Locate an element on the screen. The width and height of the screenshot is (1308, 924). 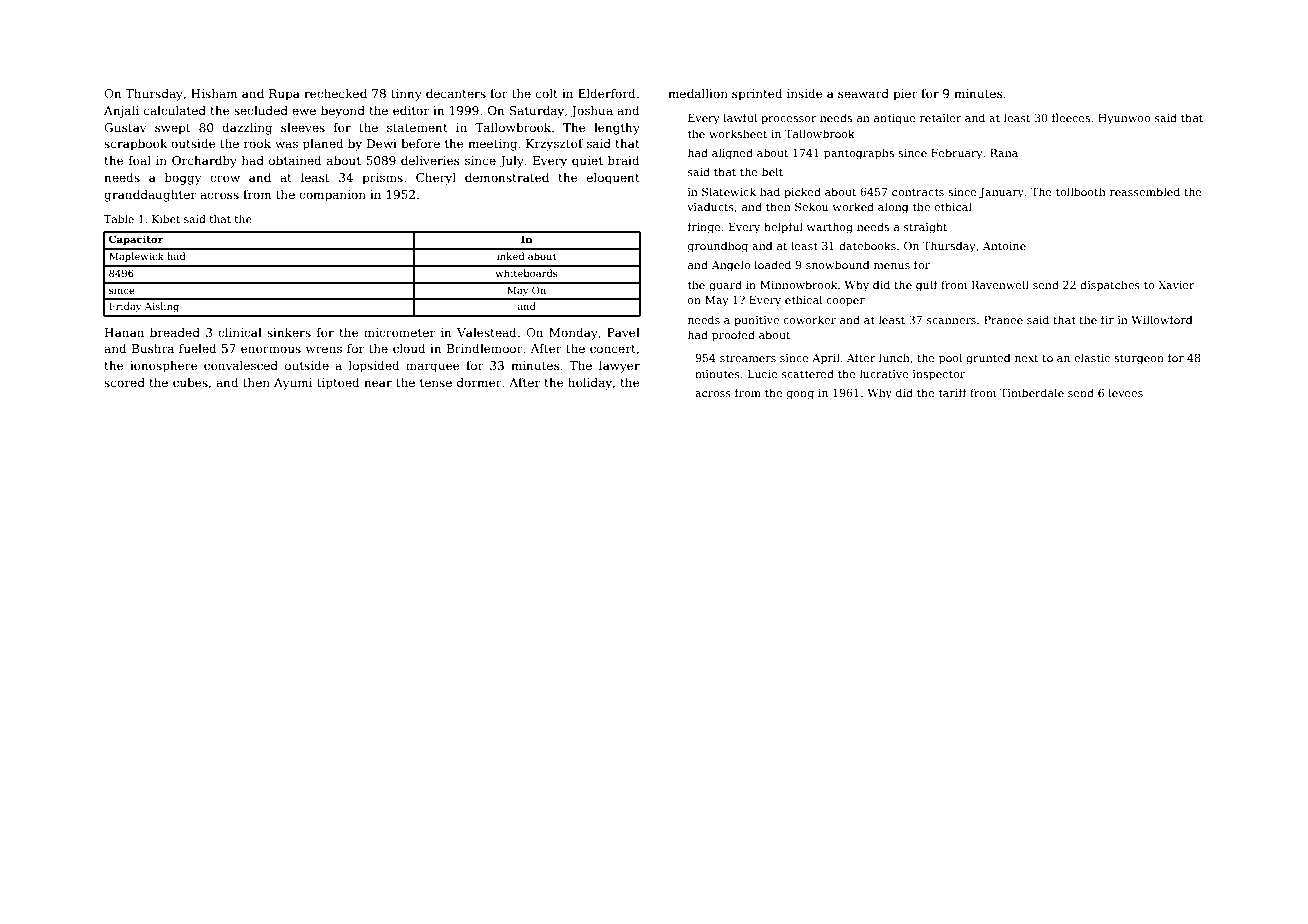
ewe is located at coordinates (304, 111).
